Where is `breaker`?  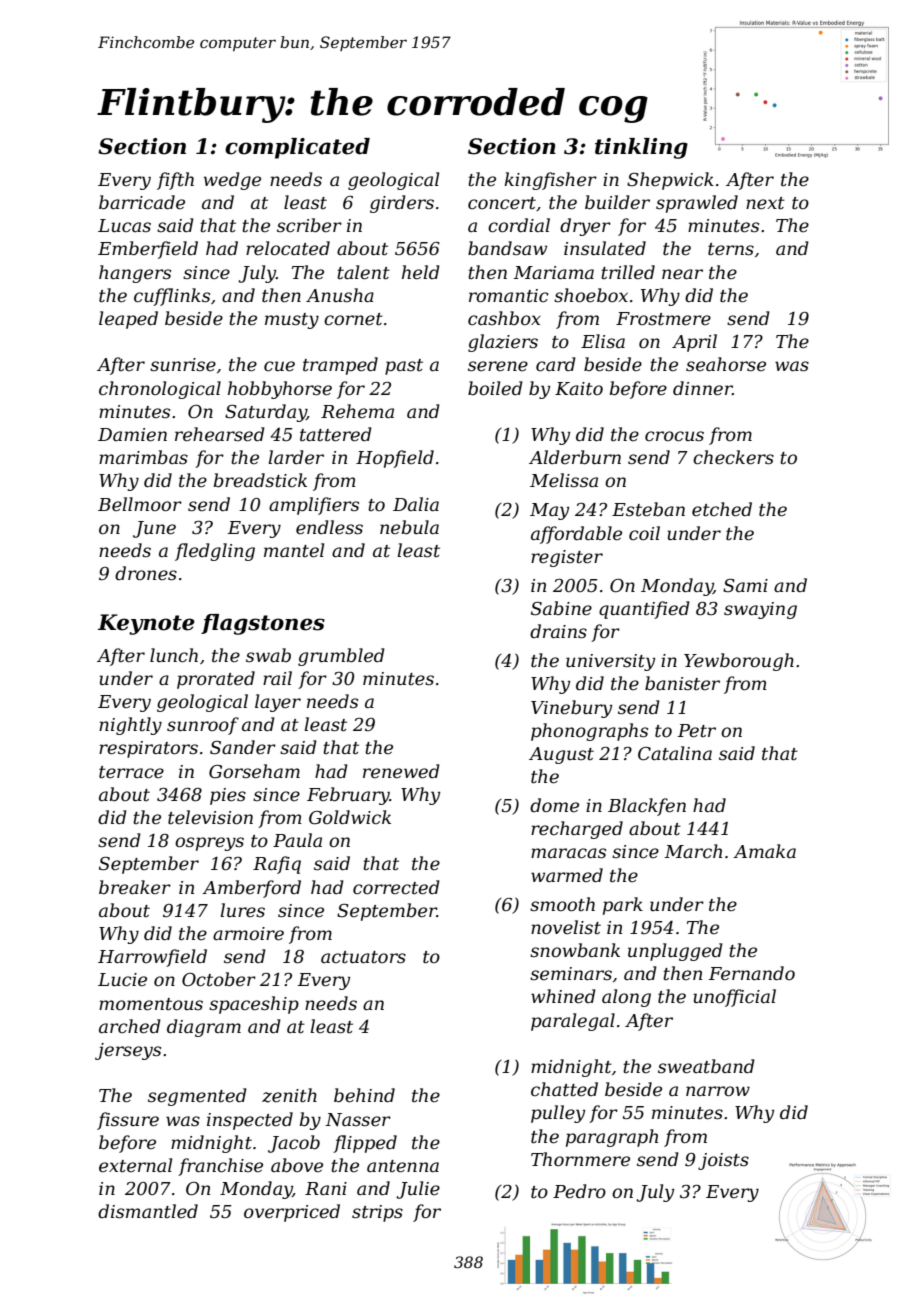
breaker is located at coordinates (135, 887).
